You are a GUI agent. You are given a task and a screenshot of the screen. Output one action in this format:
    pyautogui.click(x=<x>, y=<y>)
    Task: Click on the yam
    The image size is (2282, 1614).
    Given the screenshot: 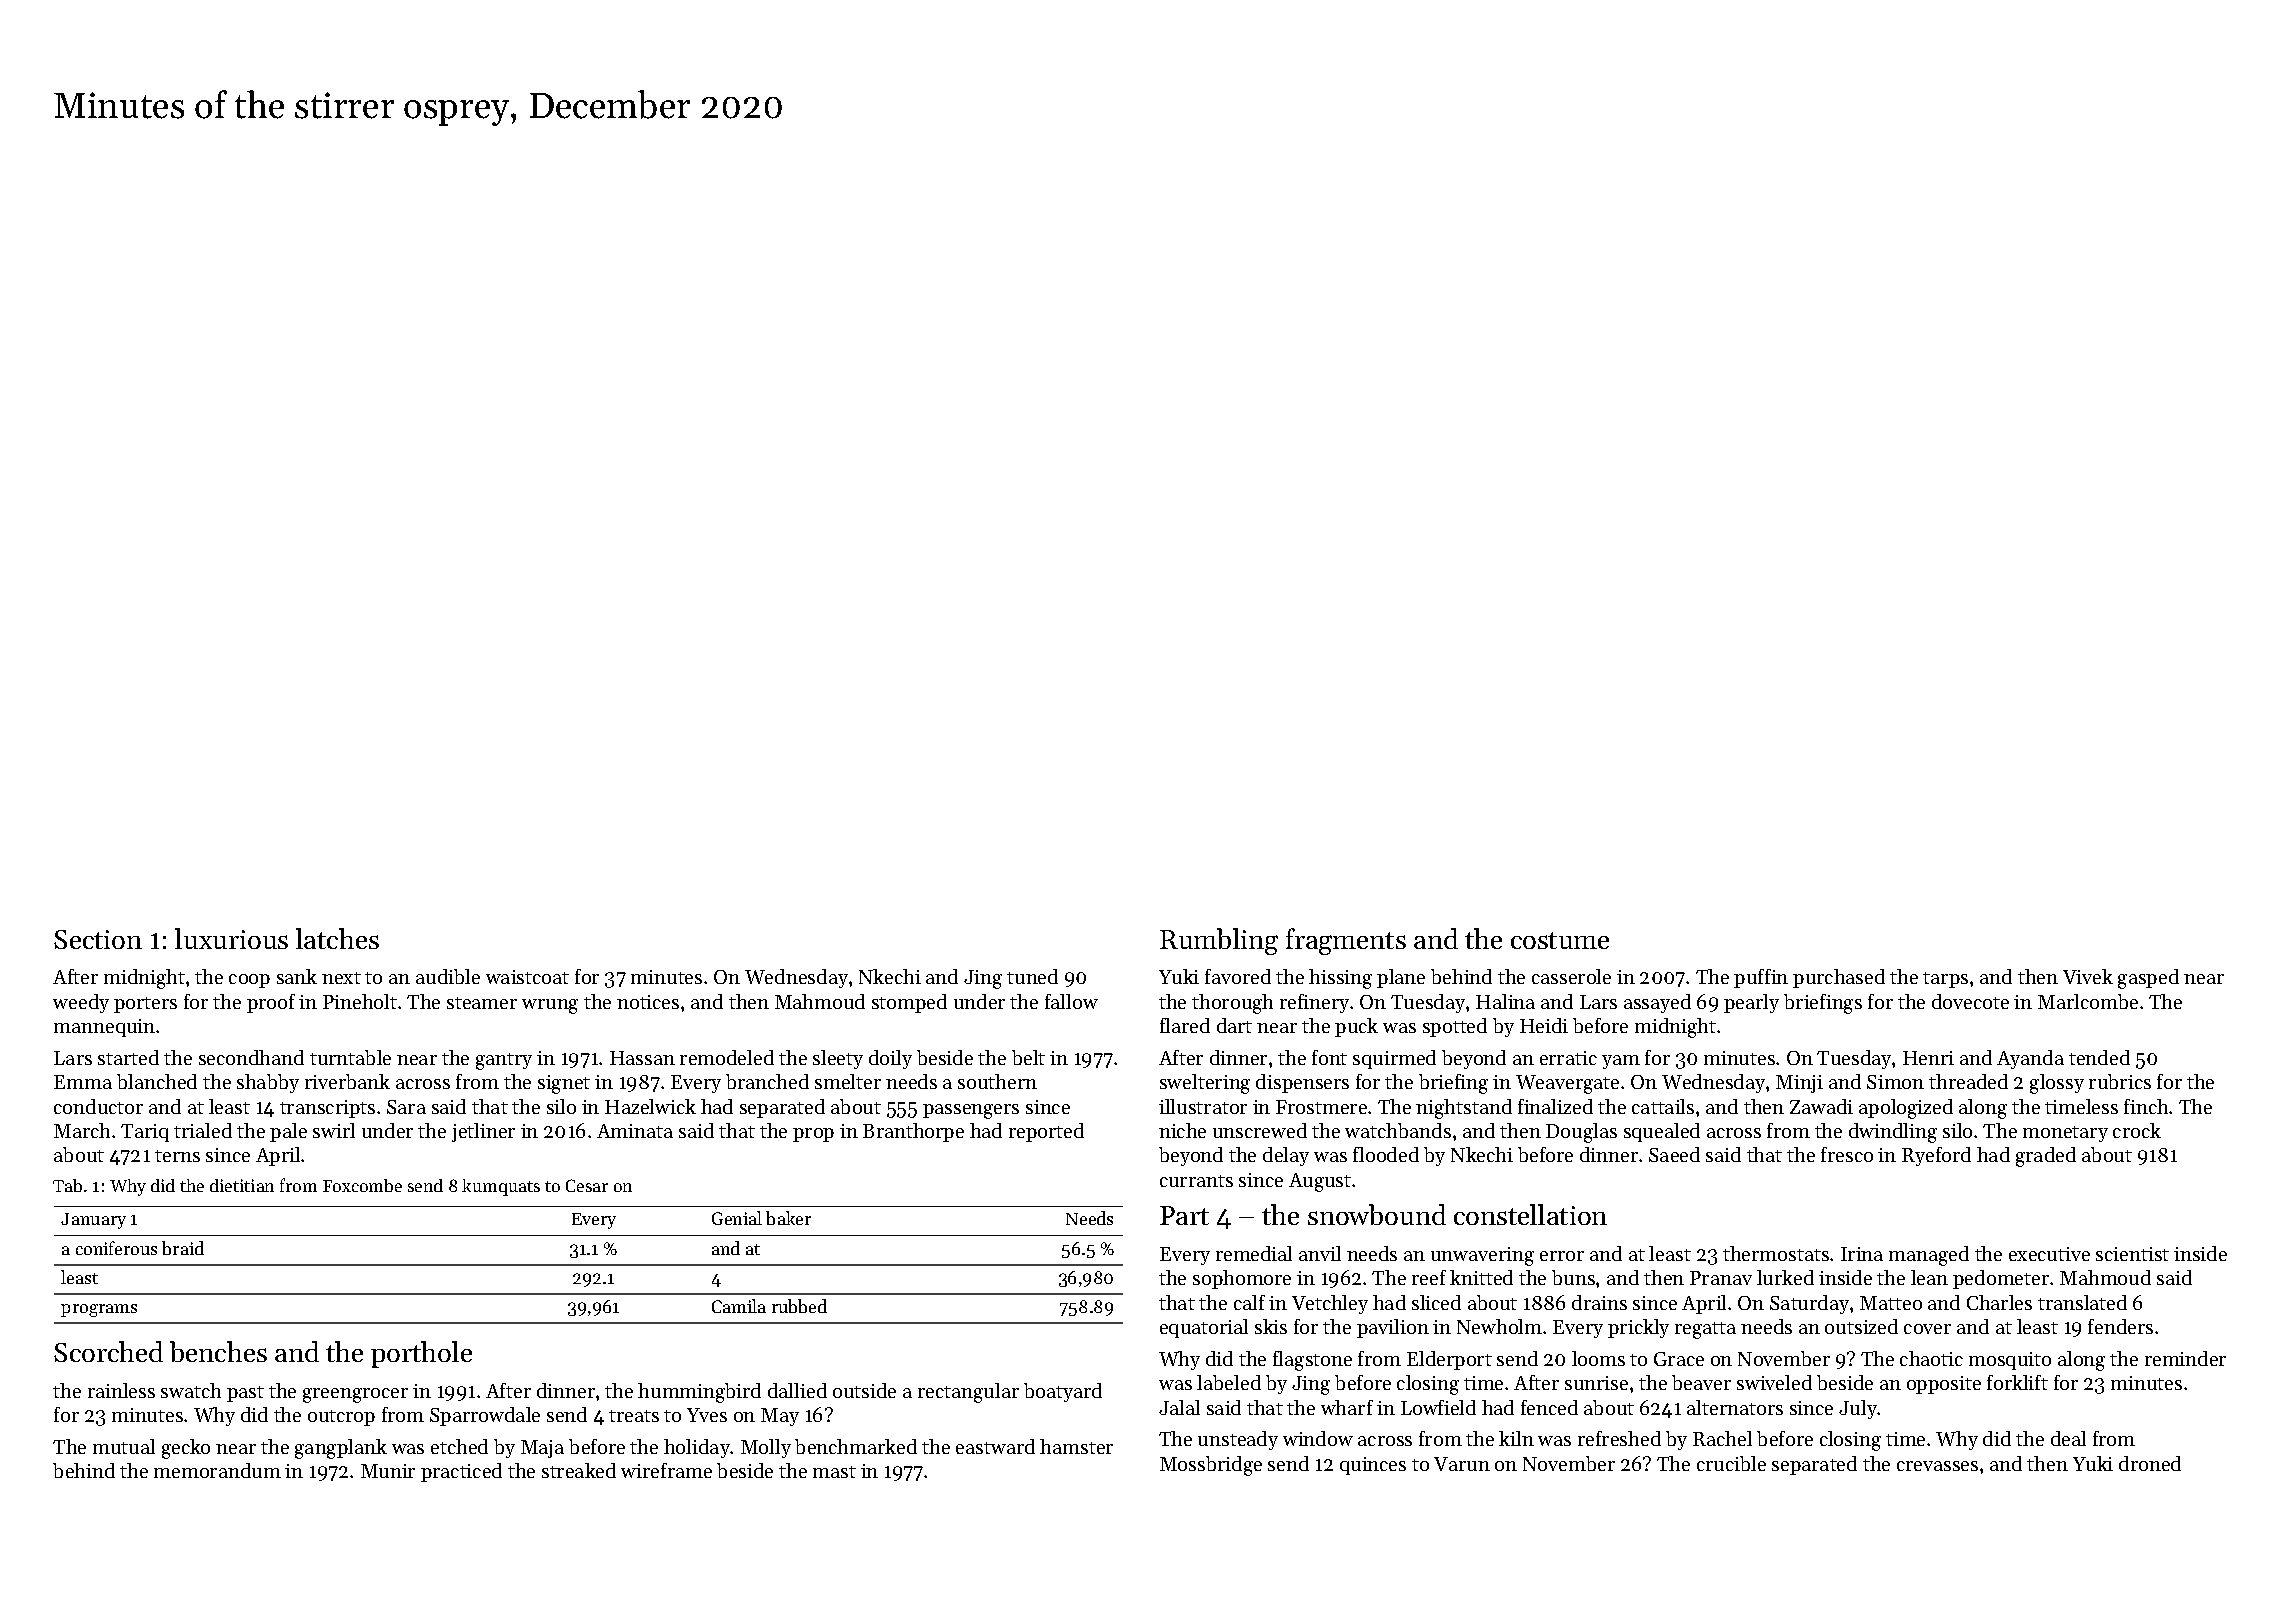 What is the action you would take?
    pyautogui.click(x=1621, y=1062)
